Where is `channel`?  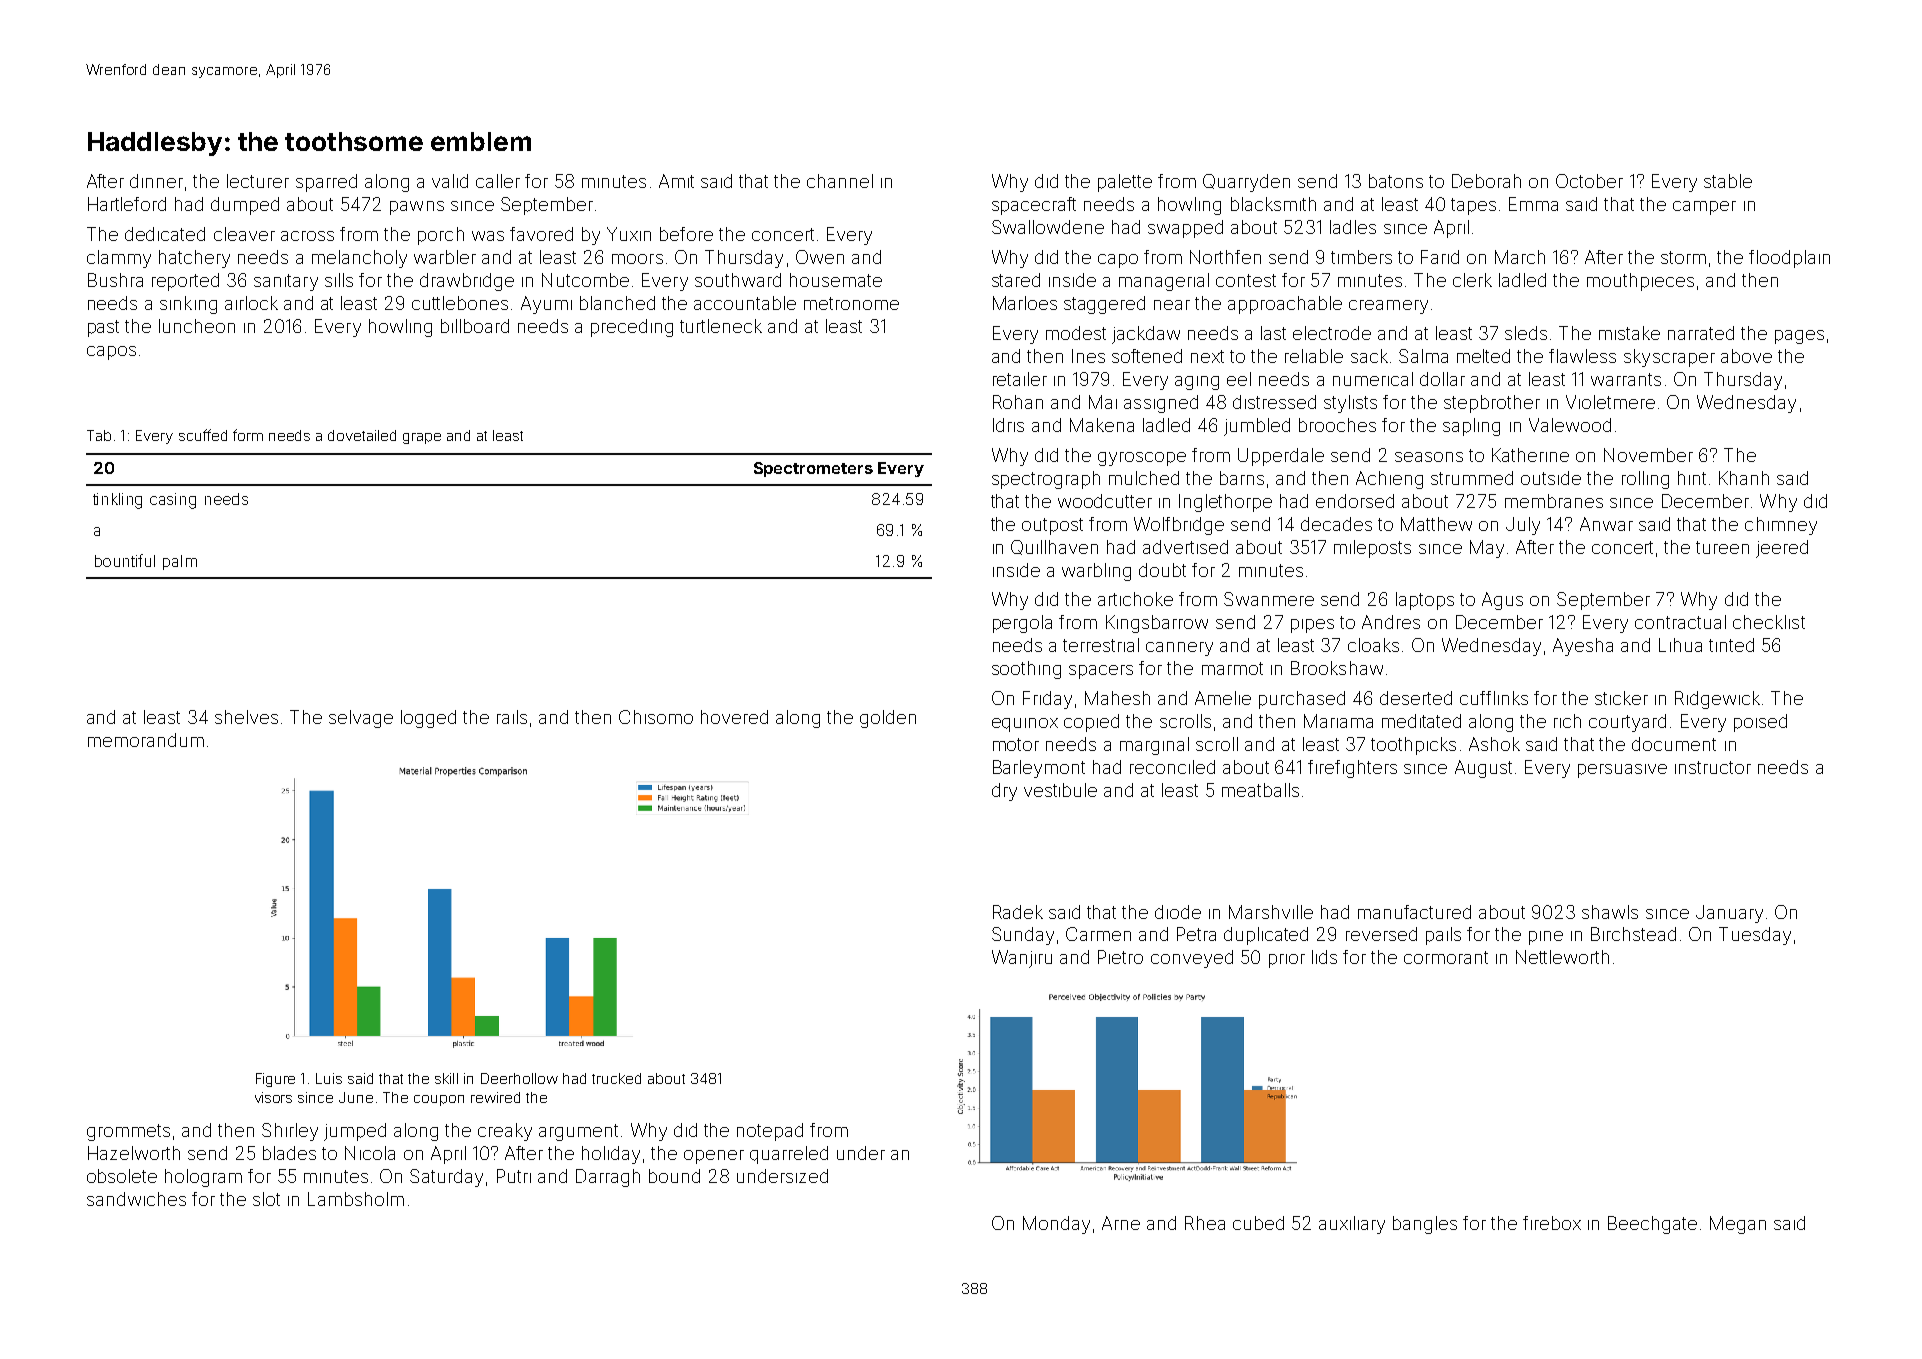
channel is located at coordinates (840, 181).
